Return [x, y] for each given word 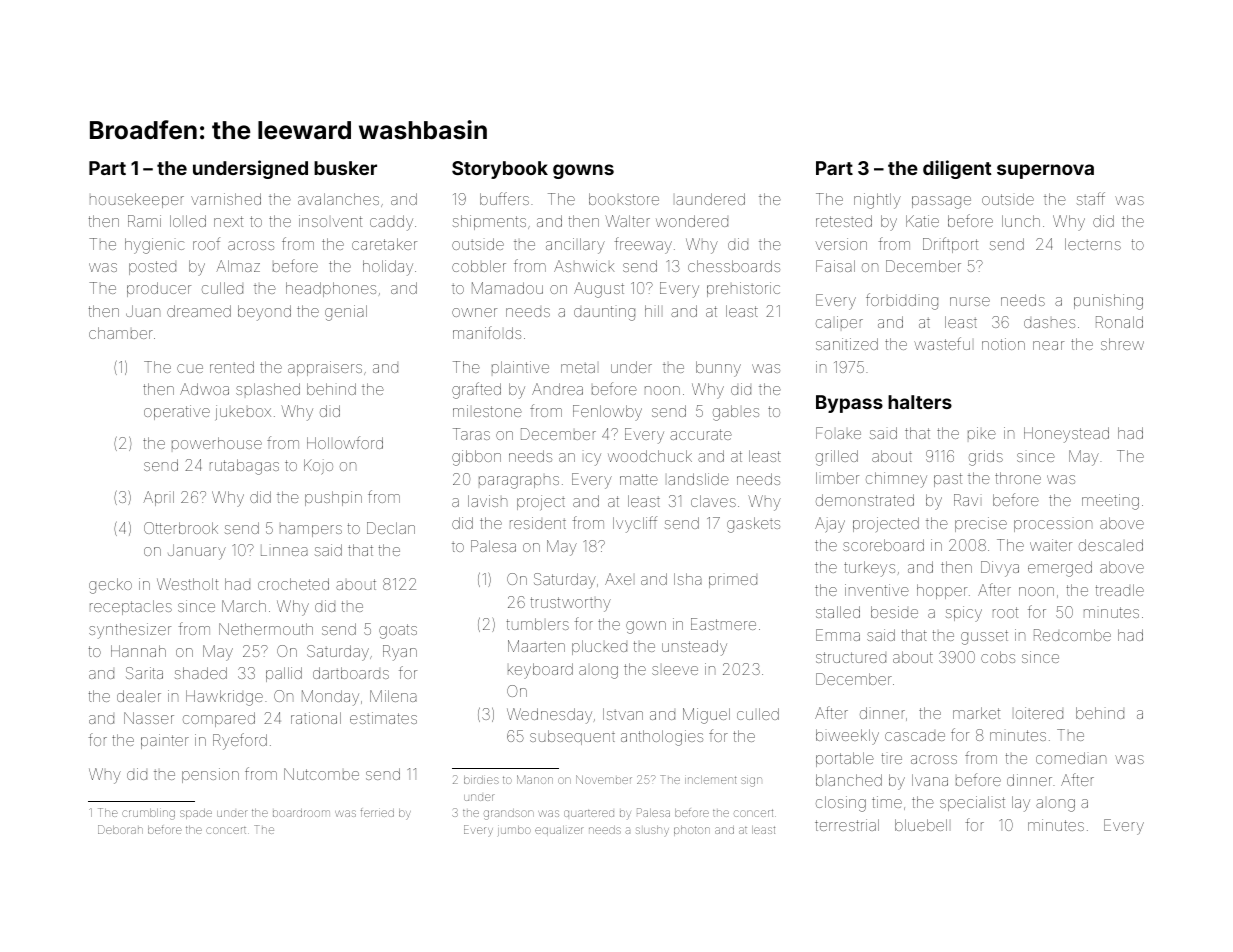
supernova [1045, 171]
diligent [957, 169]
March [244, 606]
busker [345, 168]
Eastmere [723, 624]
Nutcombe [321, 774]
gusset [984, 637]
